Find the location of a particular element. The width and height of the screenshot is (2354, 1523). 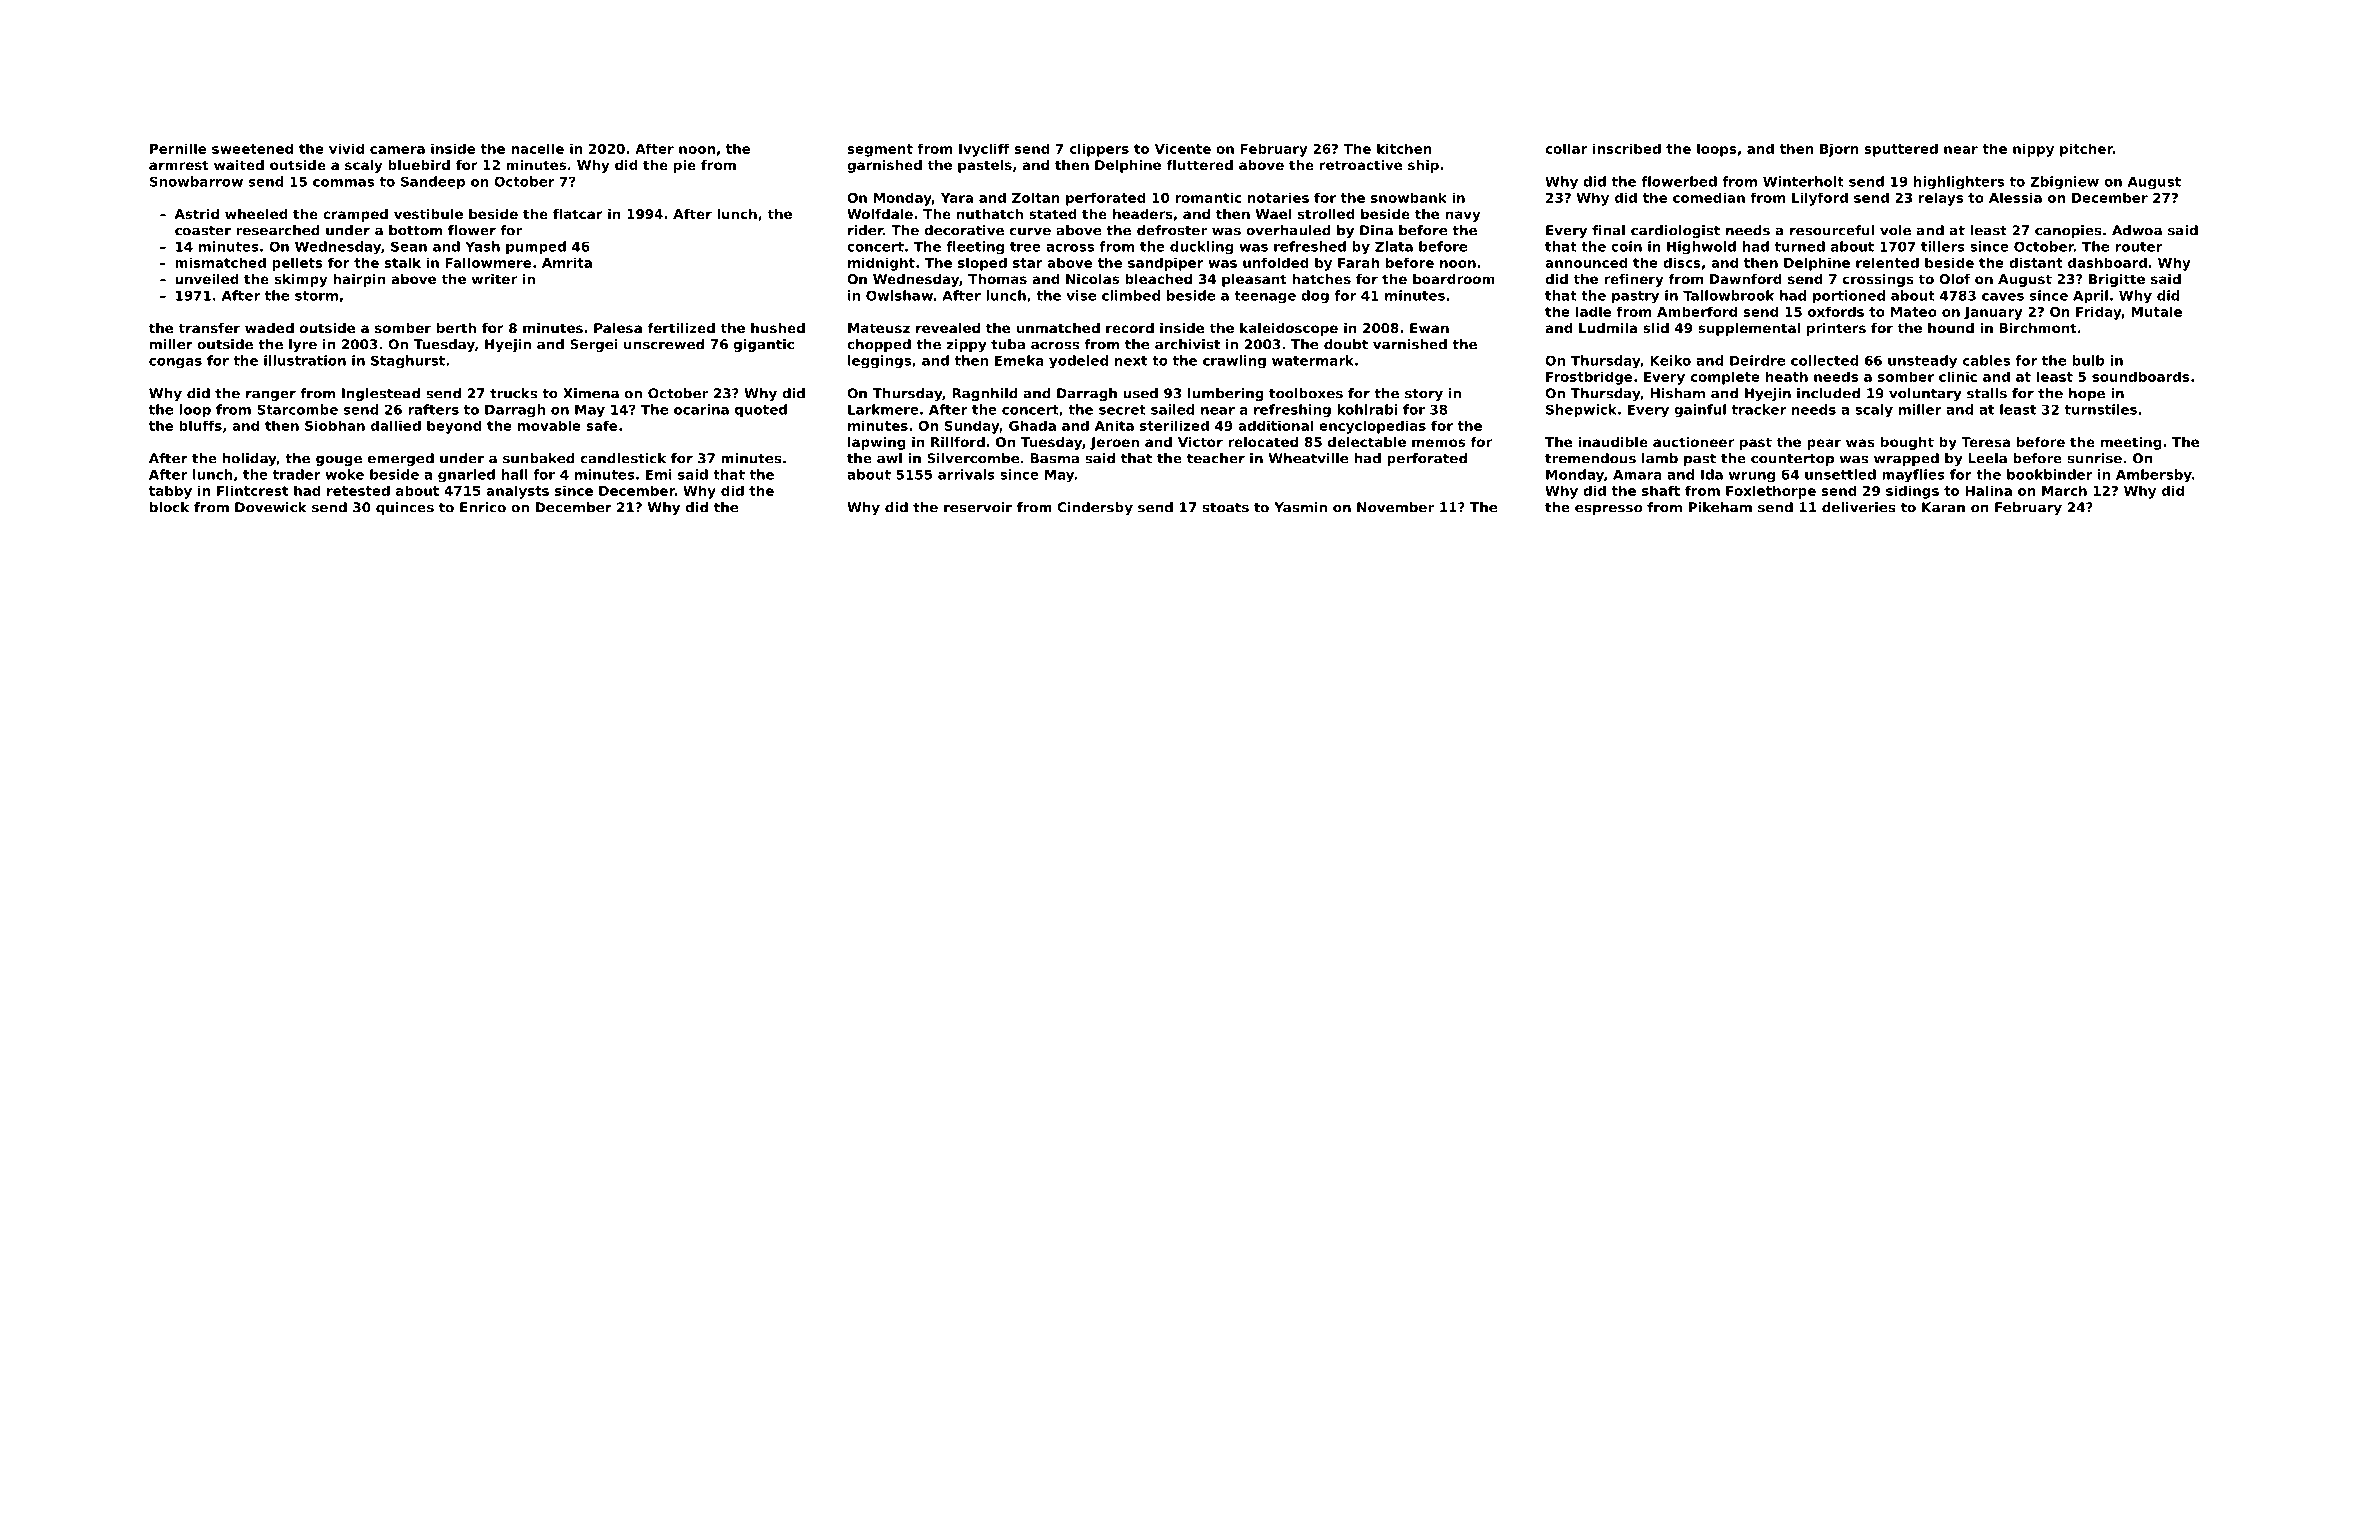

boardroom is located at coordinates (1454, 279).
